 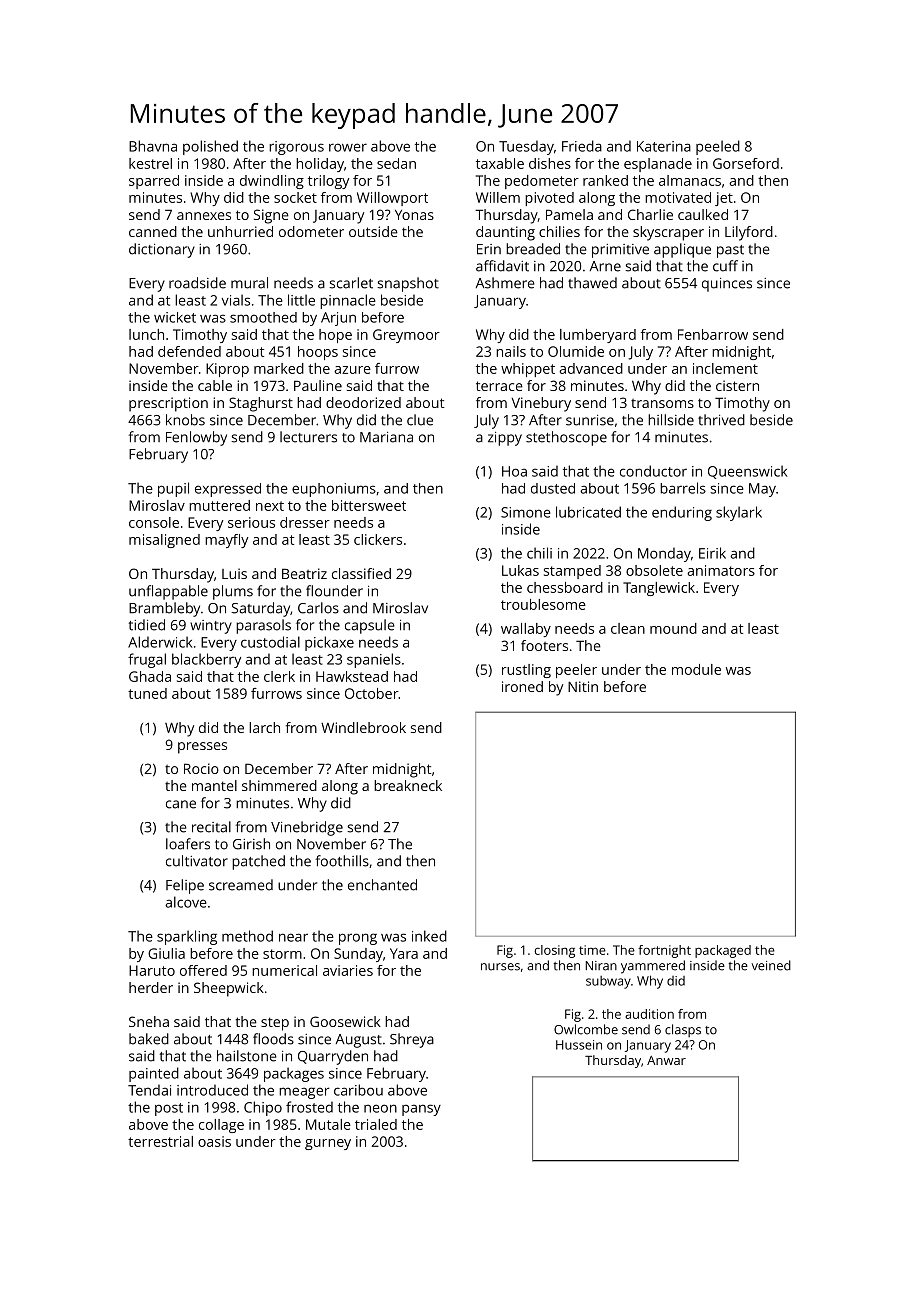 I want to click on taxable, so click(x=500, y=163).
